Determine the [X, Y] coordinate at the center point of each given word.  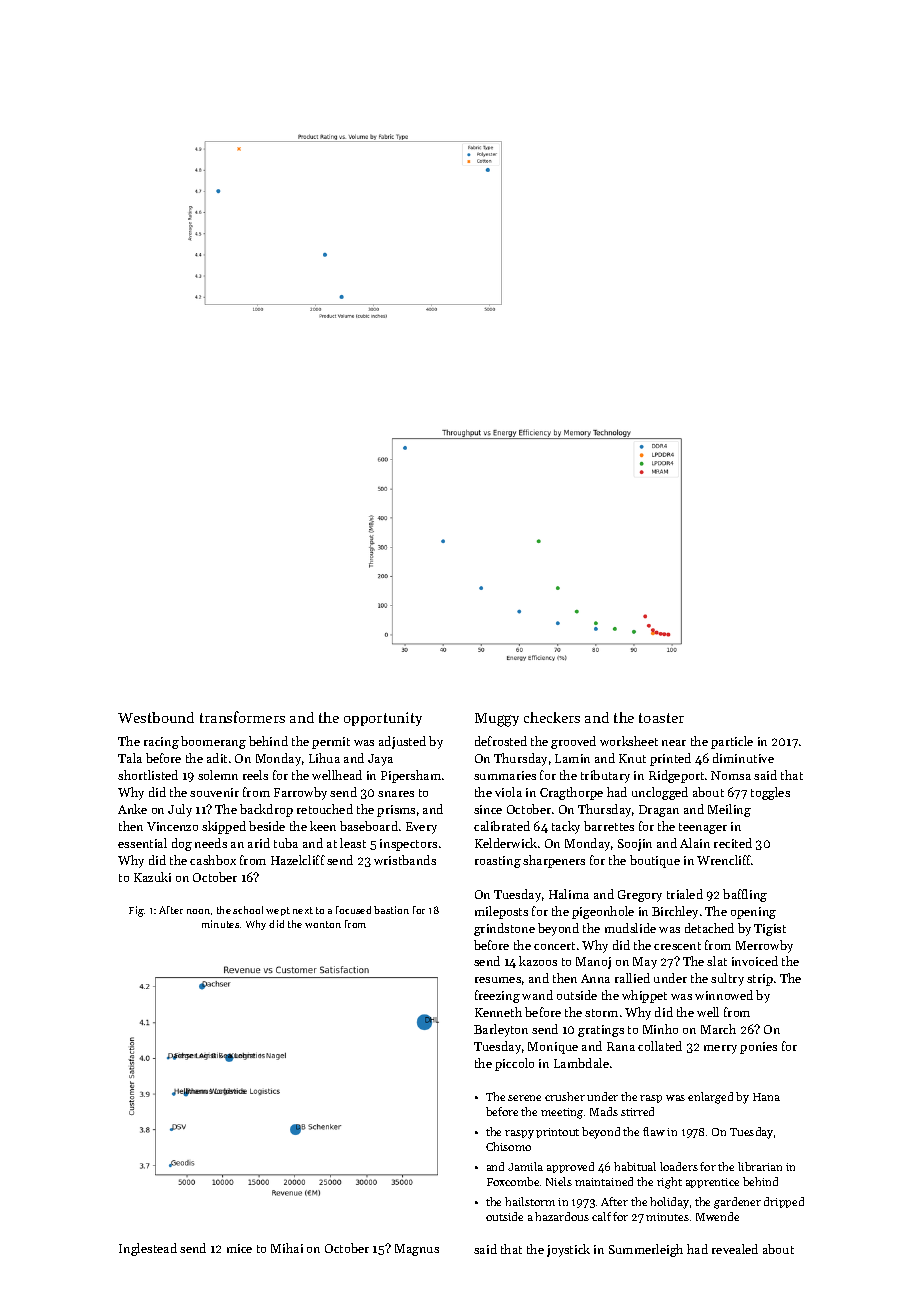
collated [660, 1046]
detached [709, 928]
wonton [323, 924]
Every [421, 828]
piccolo [514, 1064]
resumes [498, 980]
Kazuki [152, 877]
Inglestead [148, 1249]
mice [239, 1248]
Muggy [497, 720]
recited [733, 843]
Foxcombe [513, 1181]
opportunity [383, 719]
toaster [661, 718]
